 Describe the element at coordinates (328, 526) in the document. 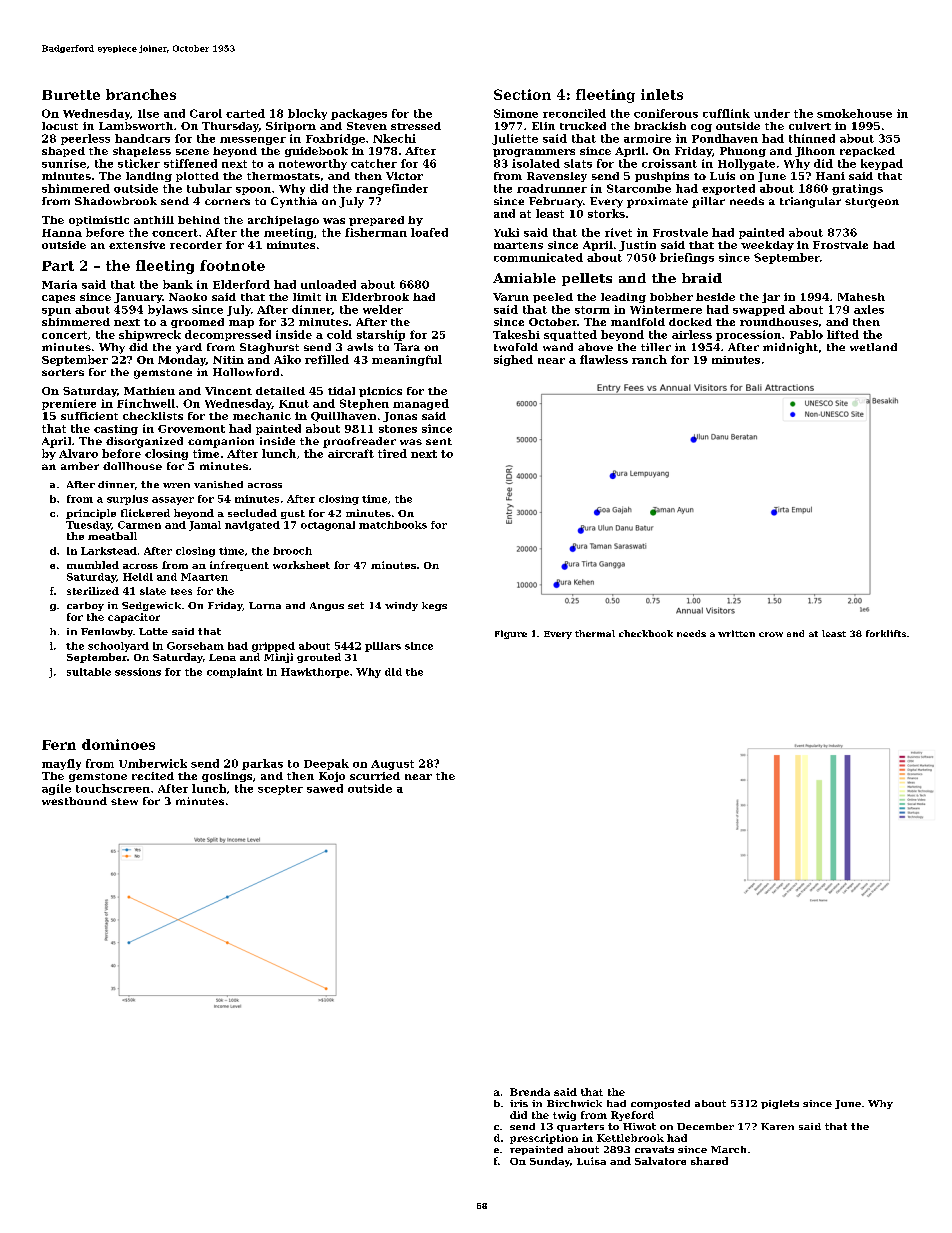

I see `octagonal` at that location.
